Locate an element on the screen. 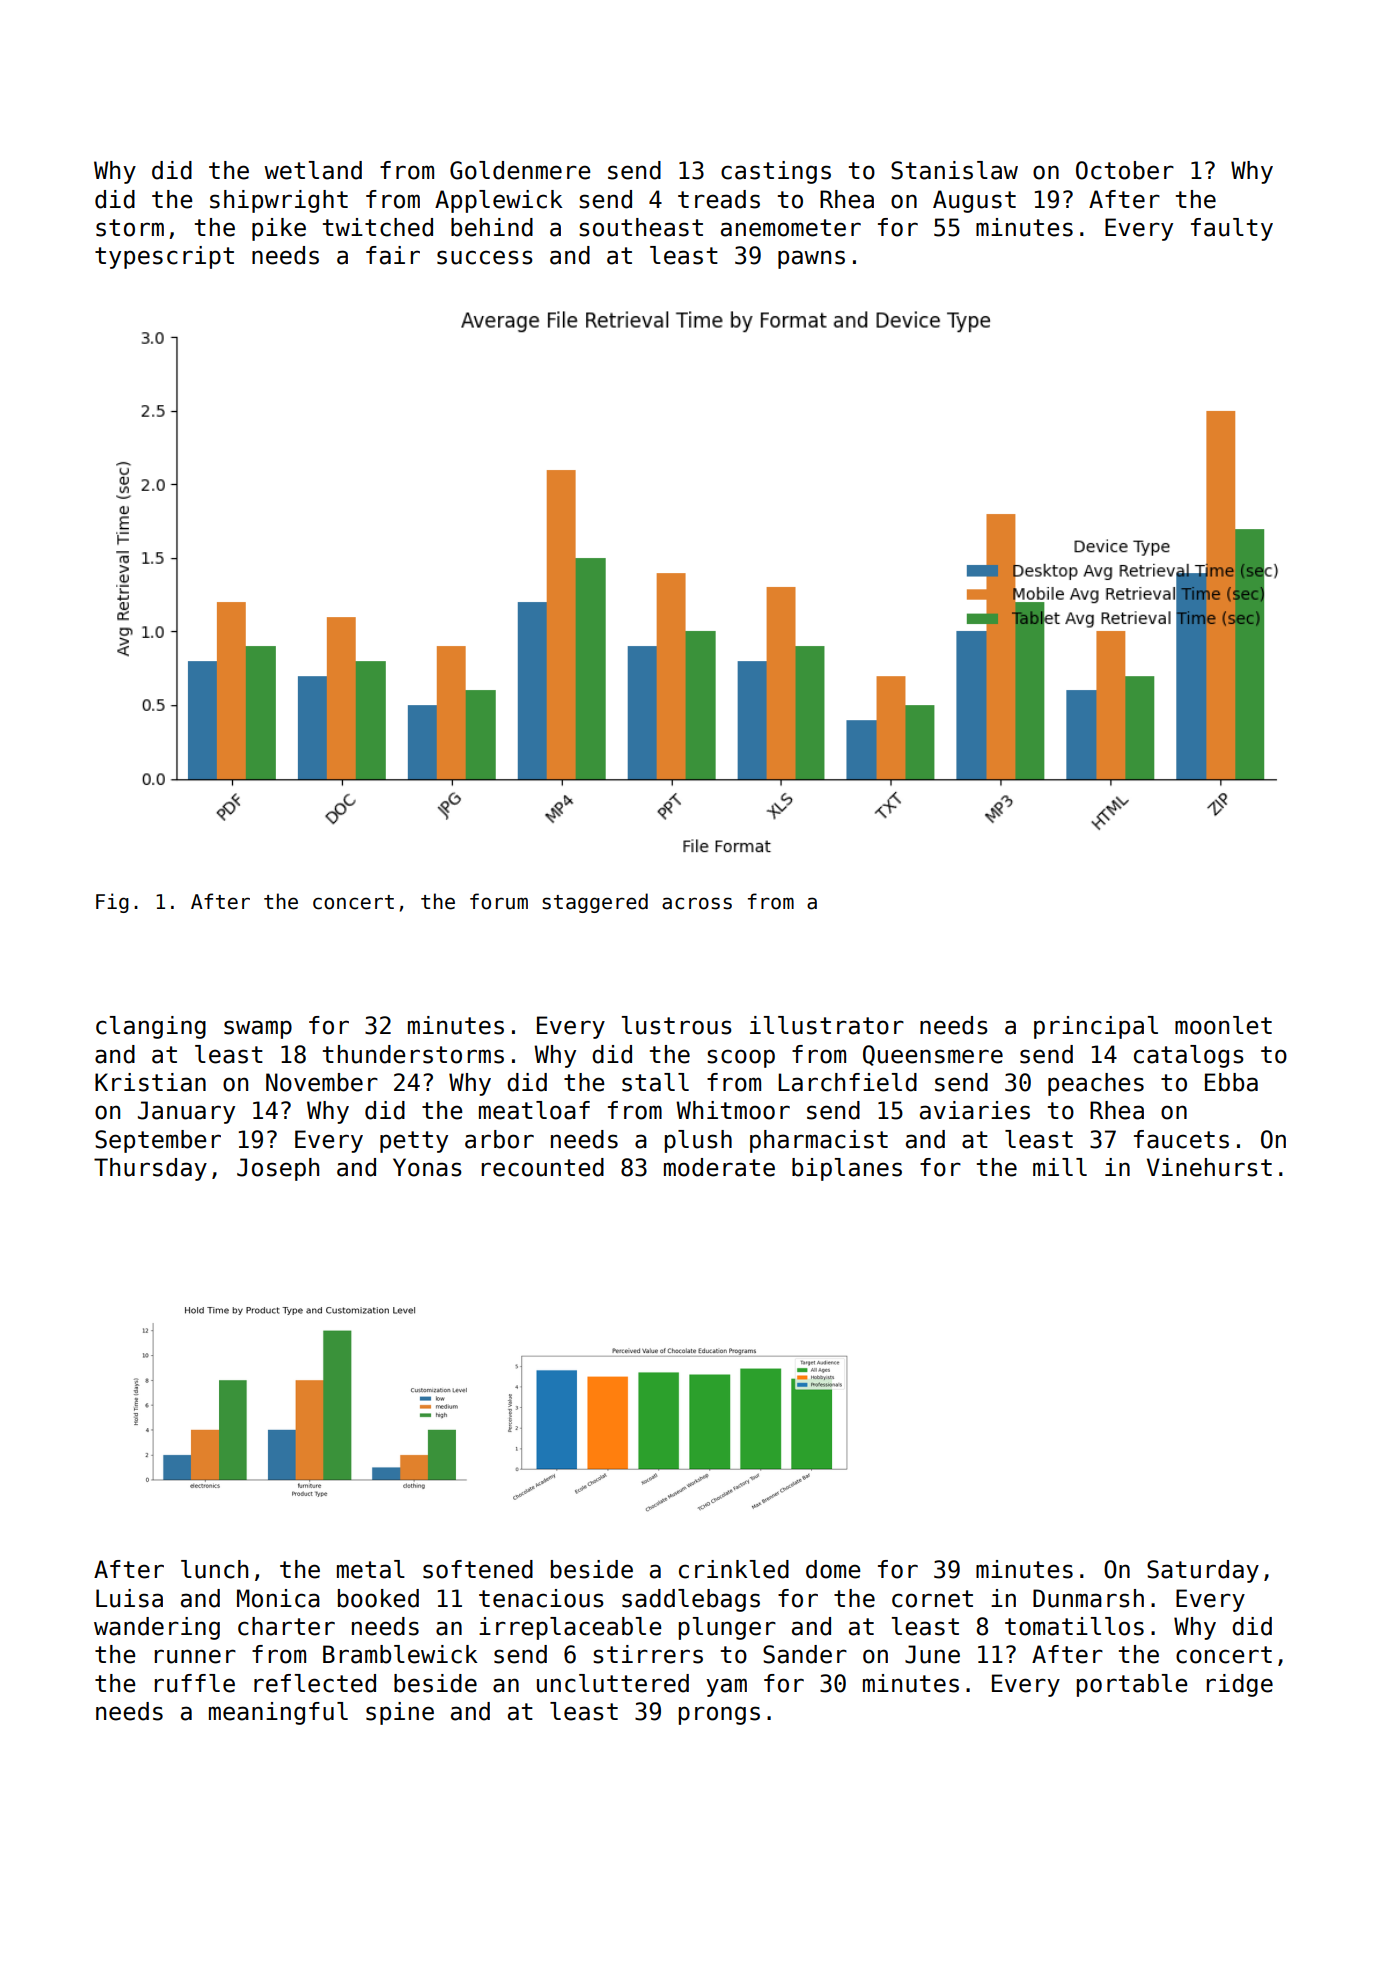 The height and width of the screenshot is (1969, 1386). clanging is located at coordinates (151, 1027).
